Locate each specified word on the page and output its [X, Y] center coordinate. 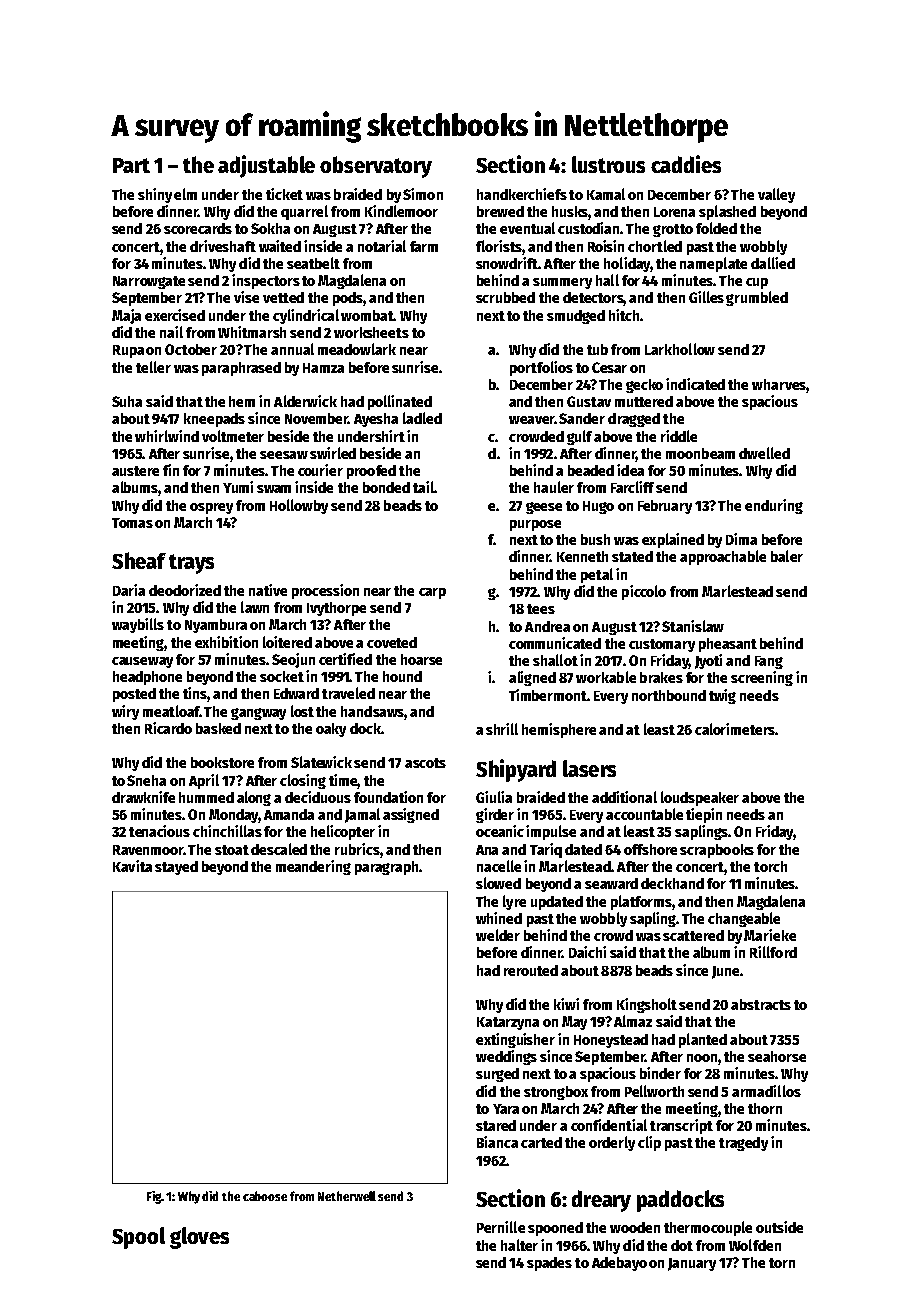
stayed [176, 868]
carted [541, 1142]
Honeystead [611, 1041]
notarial [382, 246]
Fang [769, 662]
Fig [154, 1197]
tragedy [743, 1144]
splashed [727, 212]
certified [345, 659]
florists [499, 246]
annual [292, 349]
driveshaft [223, 246]
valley [776, 195]
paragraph [386, 868]
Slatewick [321, 762]
